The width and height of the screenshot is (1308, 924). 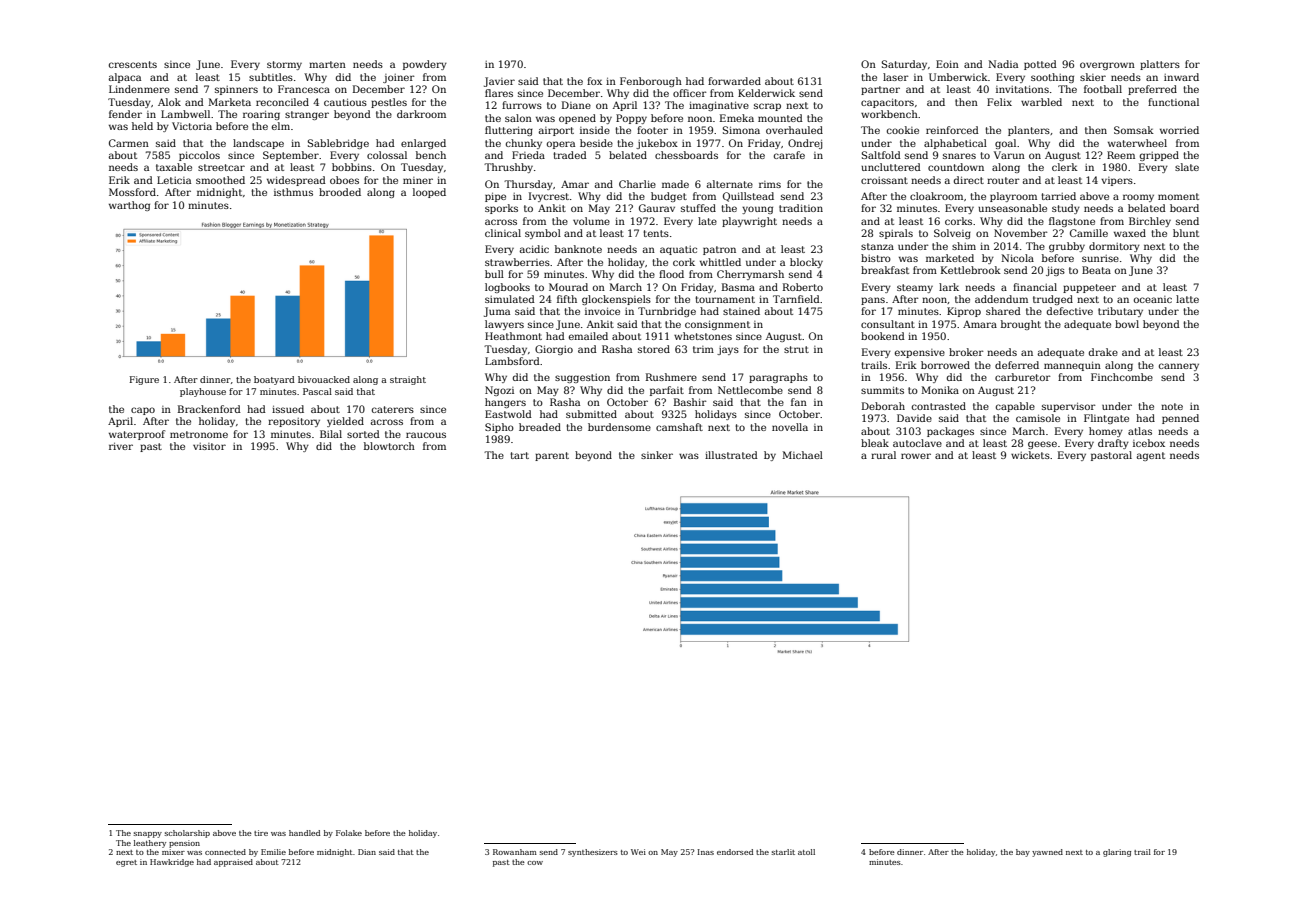 What do you see at coordinates (293, 192) in the screenshot?
I see `isthmus` at bounding box center [293, 192].
